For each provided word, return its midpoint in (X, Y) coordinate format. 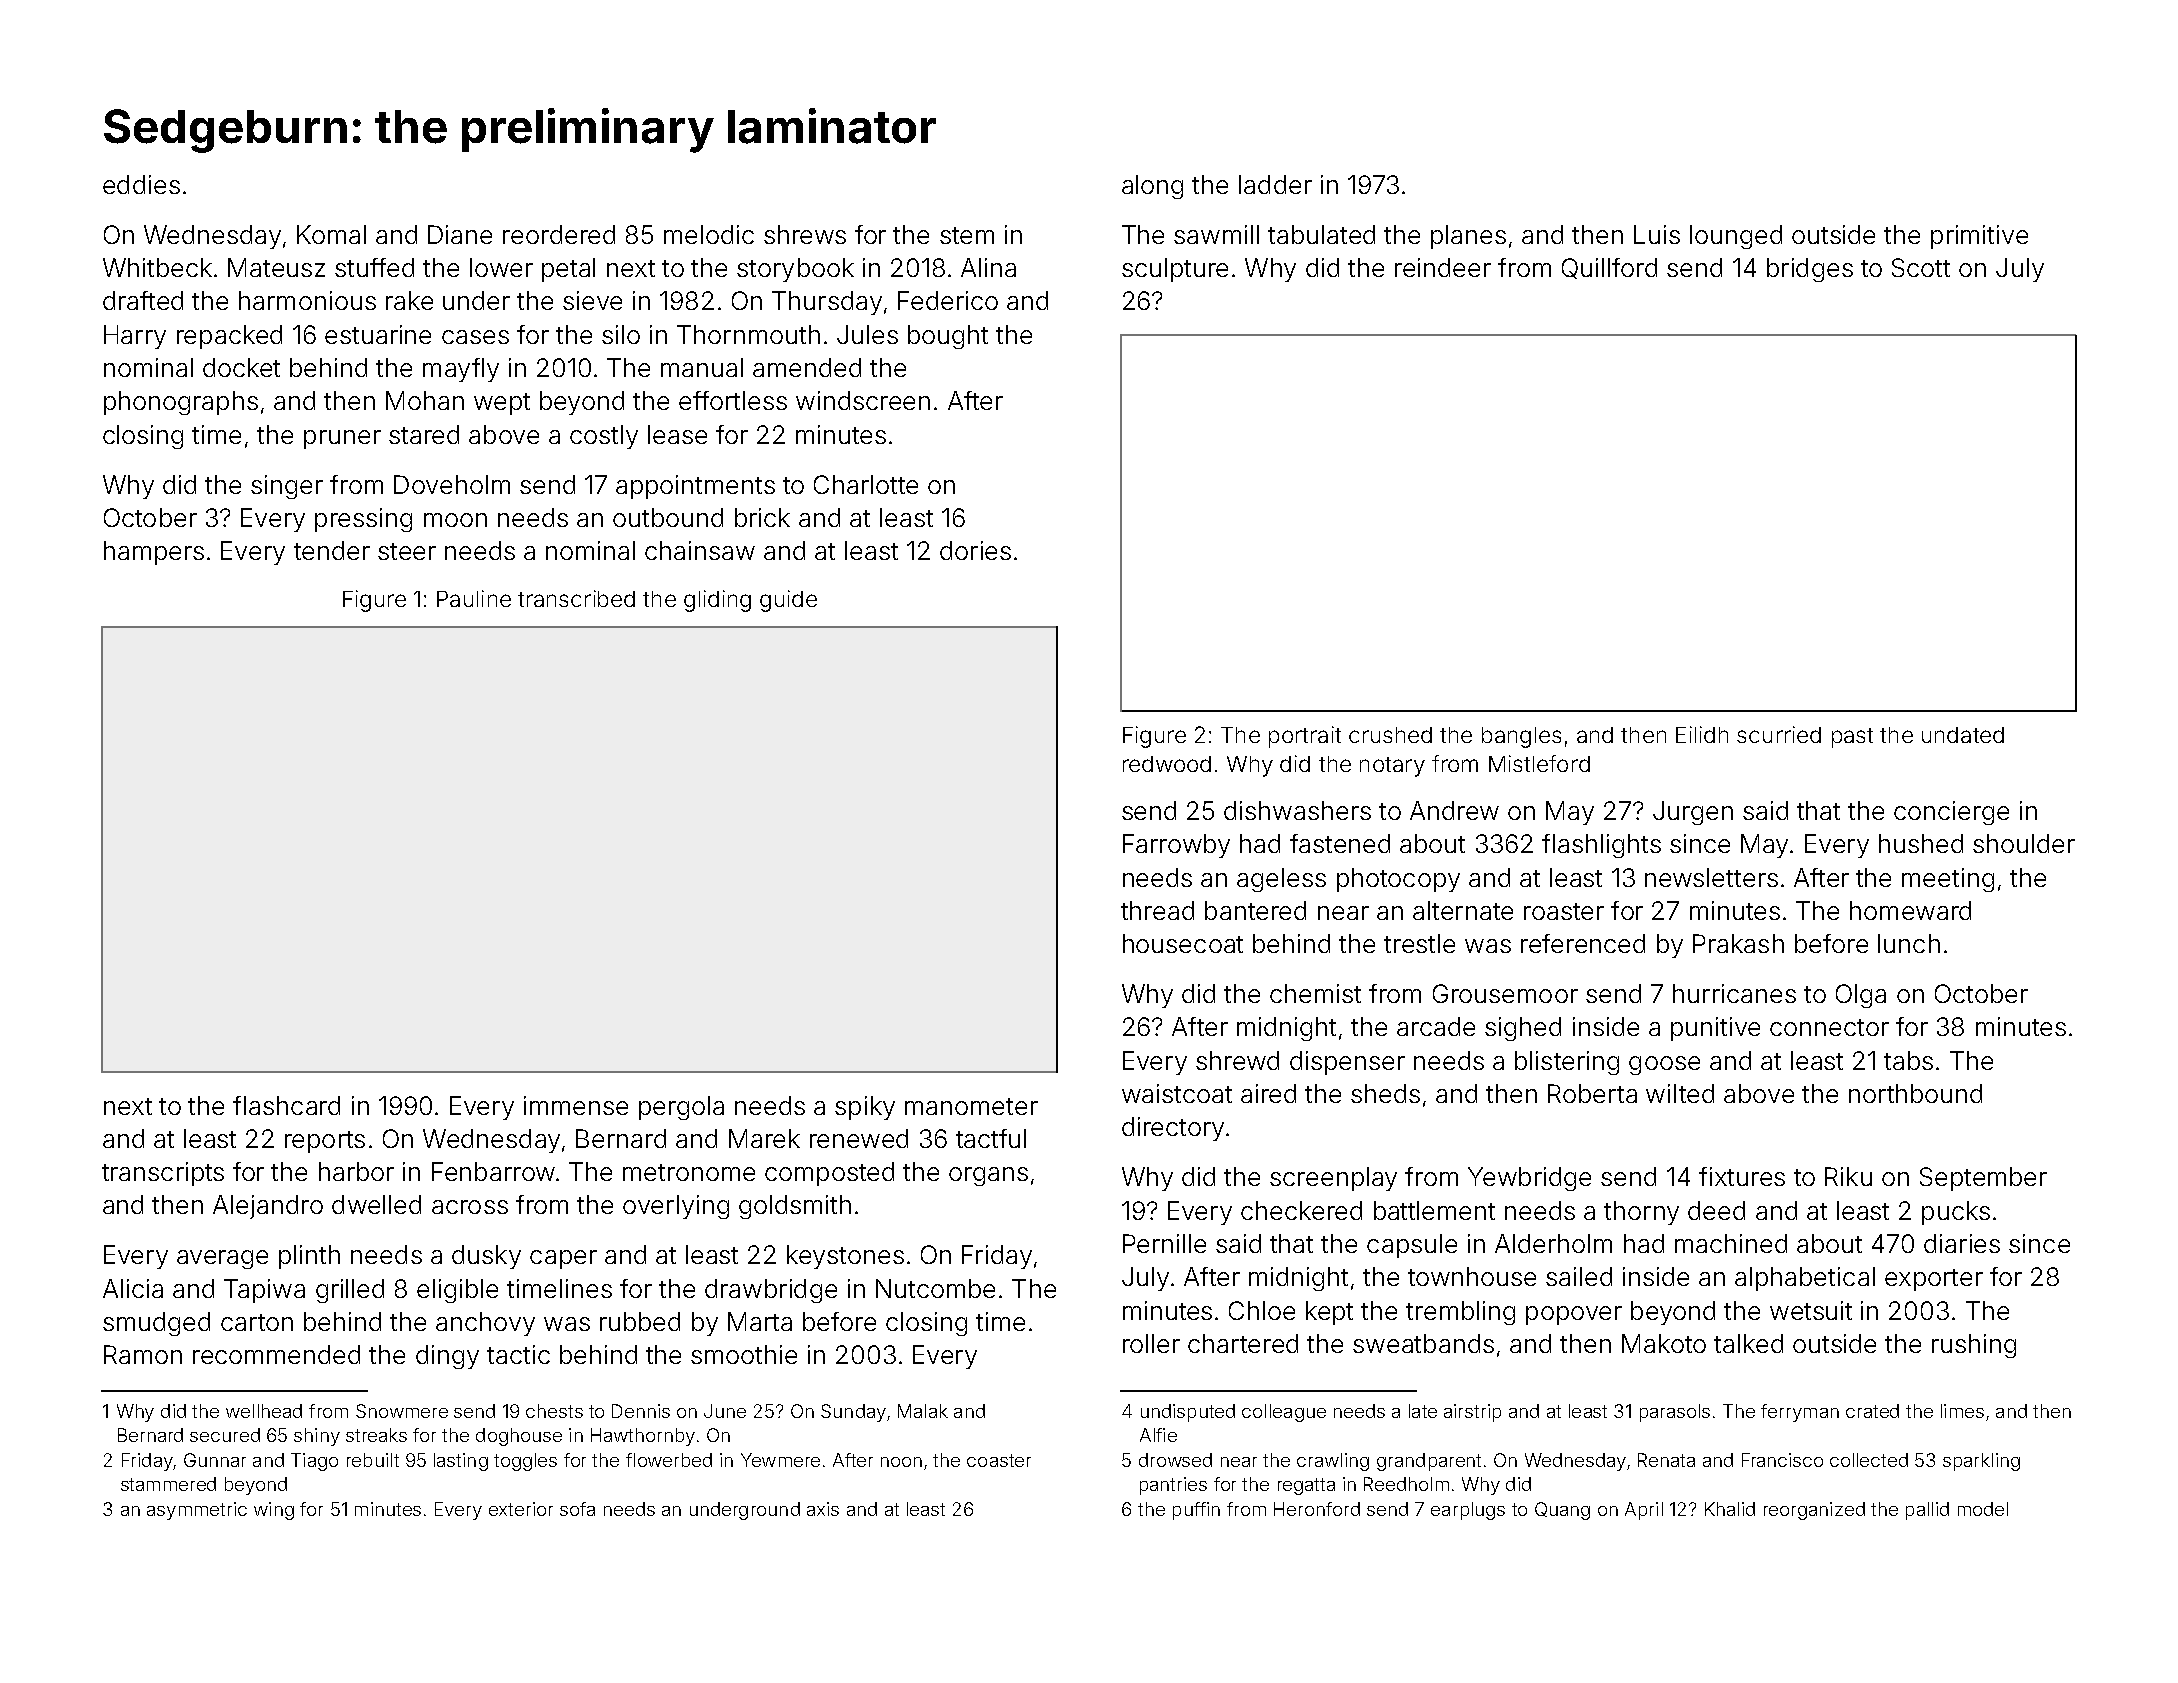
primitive (1979, 237)
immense (576, 1105)
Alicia (133, 1288)
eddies (141, 184)
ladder (1275, 184)
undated (1963, 735)
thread (1157, 910)
